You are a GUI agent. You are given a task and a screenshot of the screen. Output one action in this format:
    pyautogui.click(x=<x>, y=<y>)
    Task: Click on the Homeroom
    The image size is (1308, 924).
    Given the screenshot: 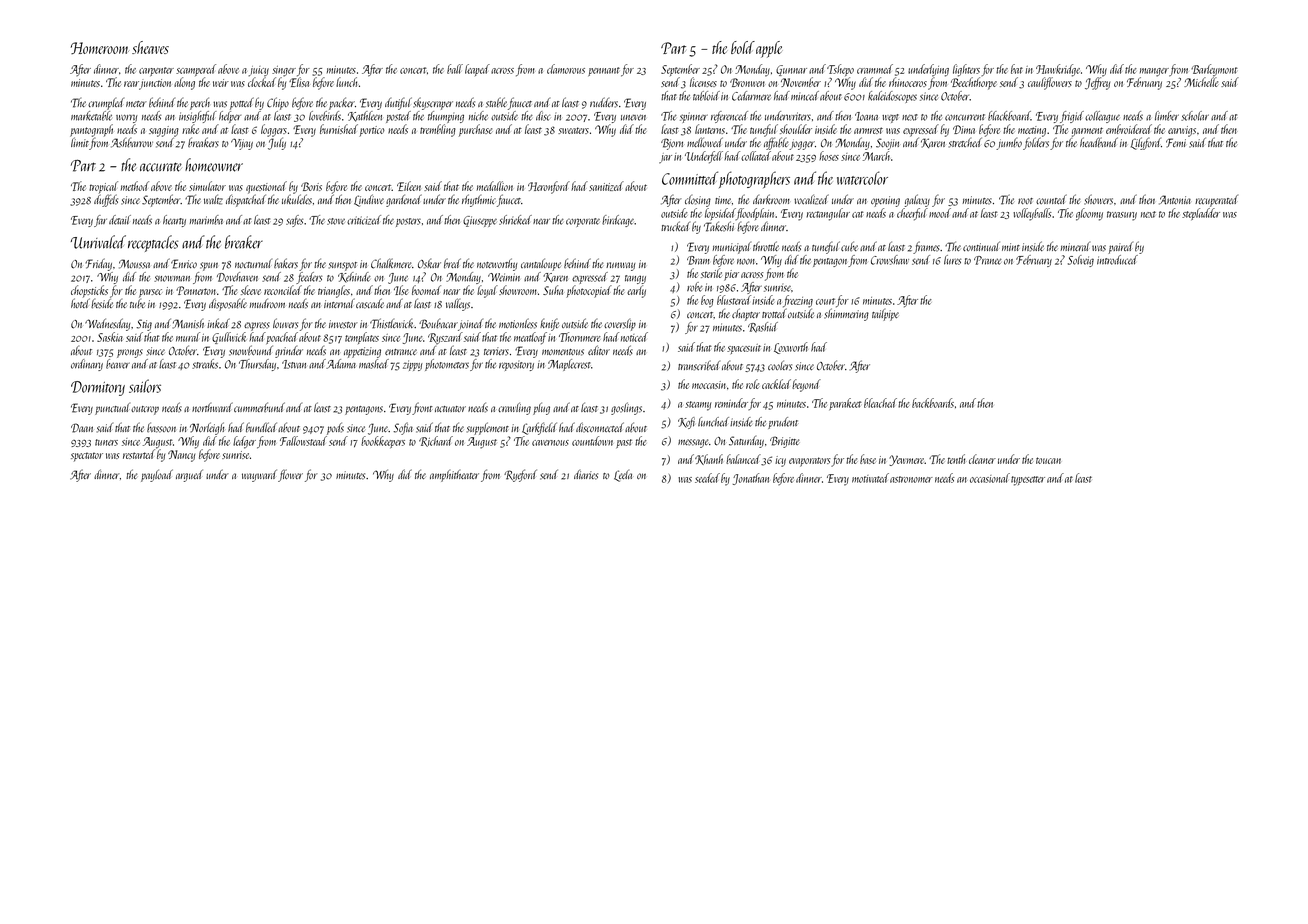 What is the action you would take?
    pyautogui.click(x=100, y=48)
